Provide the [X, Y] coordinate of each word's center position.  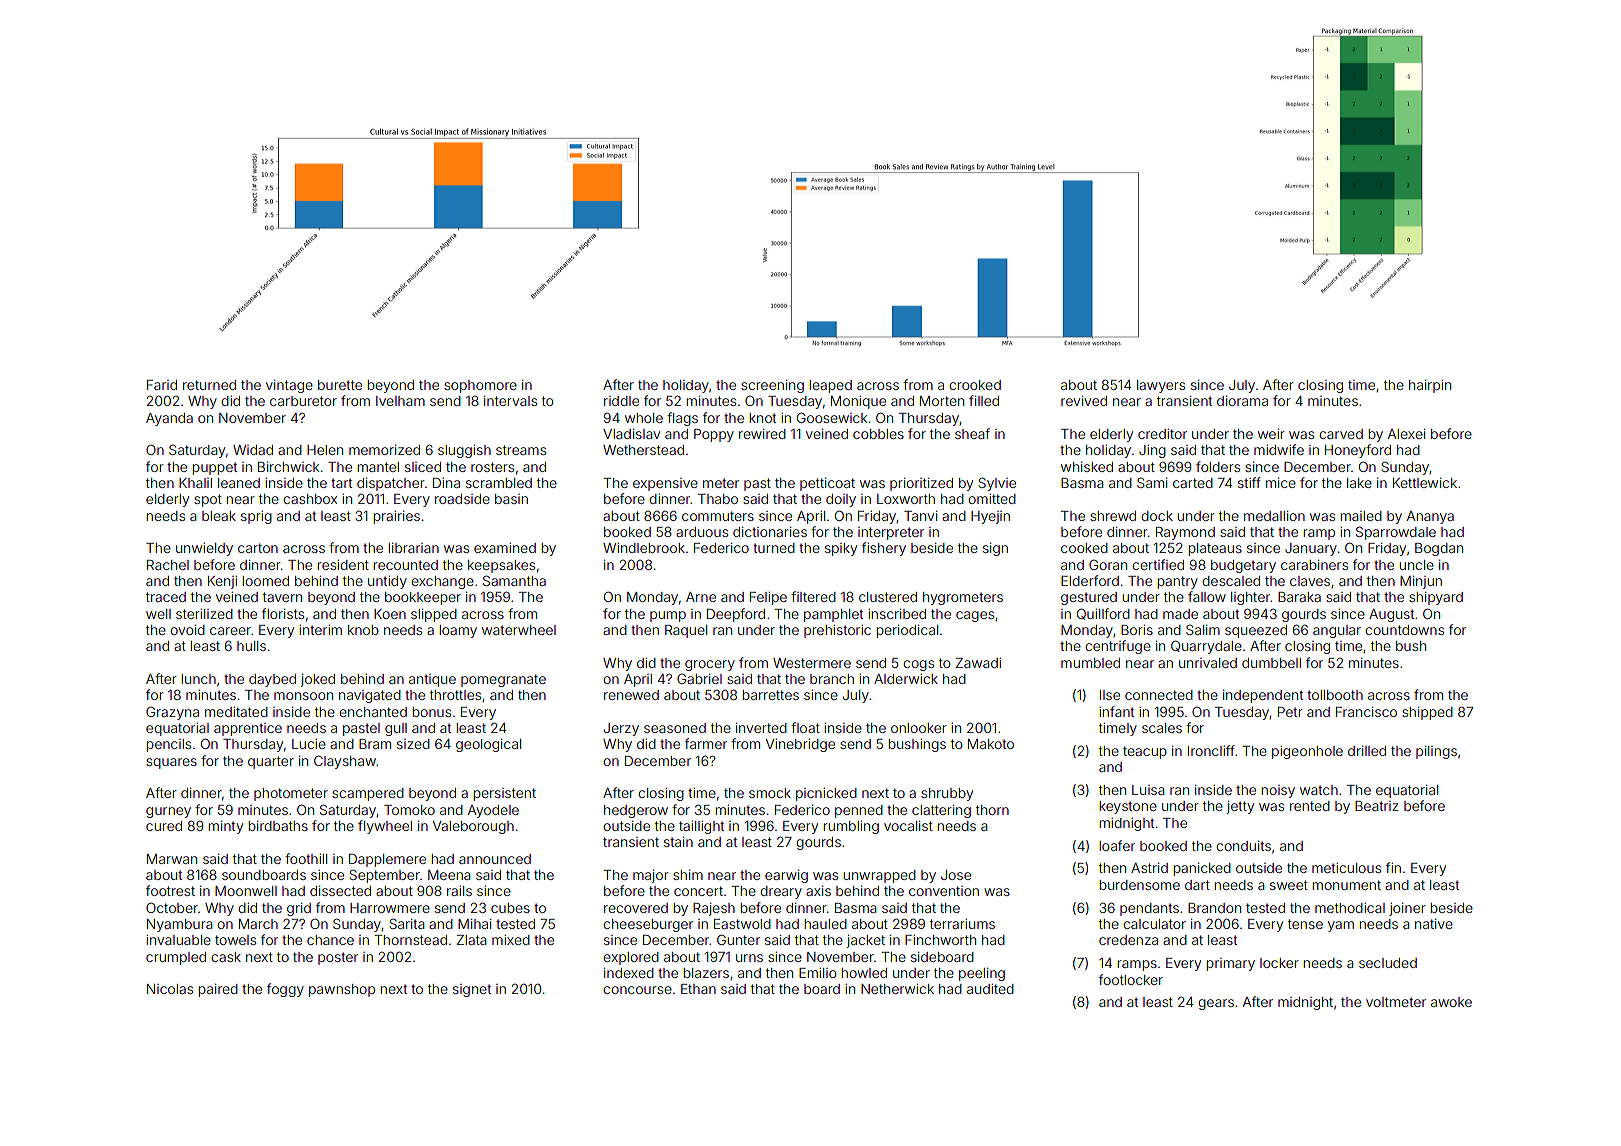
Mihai [475, 924]
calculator [1154, 924]
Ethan [698, 989]
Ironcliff [1211, 750]
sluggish [464, 451]
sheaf [972, 433]
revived [1084, 401]
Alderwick [906, 679]
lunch [198, 679]
